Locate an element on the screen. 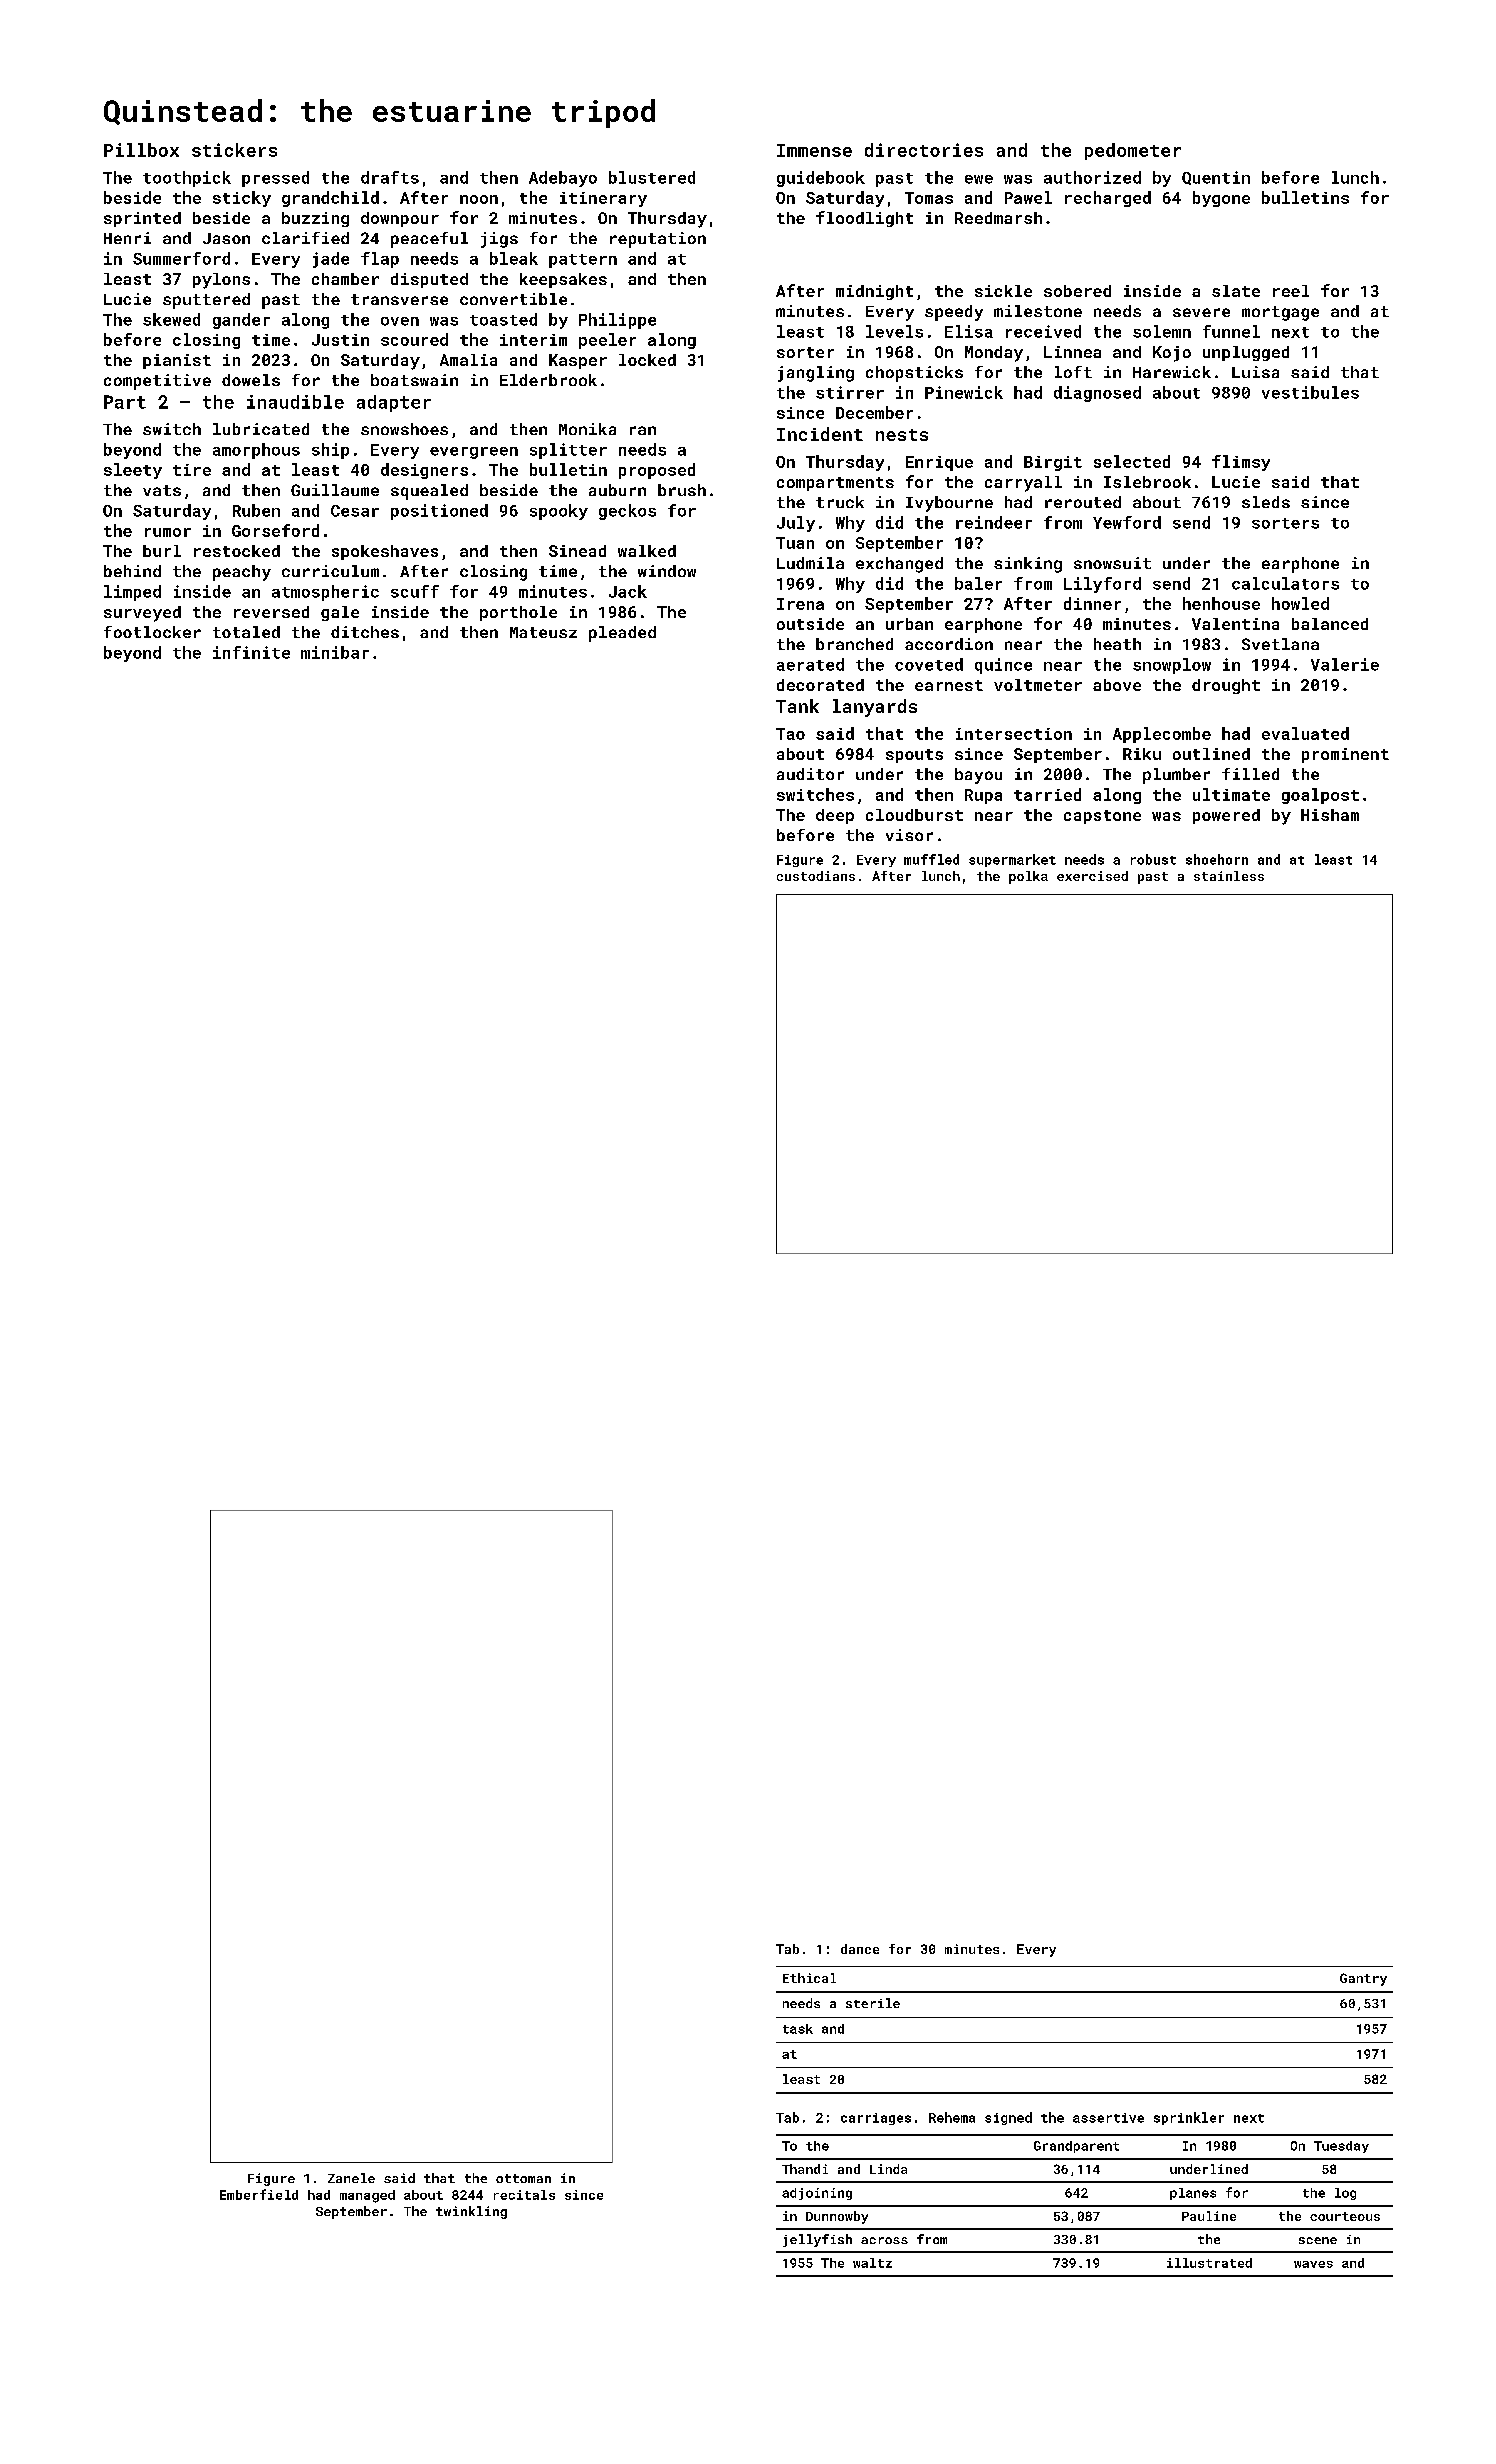  custodians is located at coordinates (816, 876).
